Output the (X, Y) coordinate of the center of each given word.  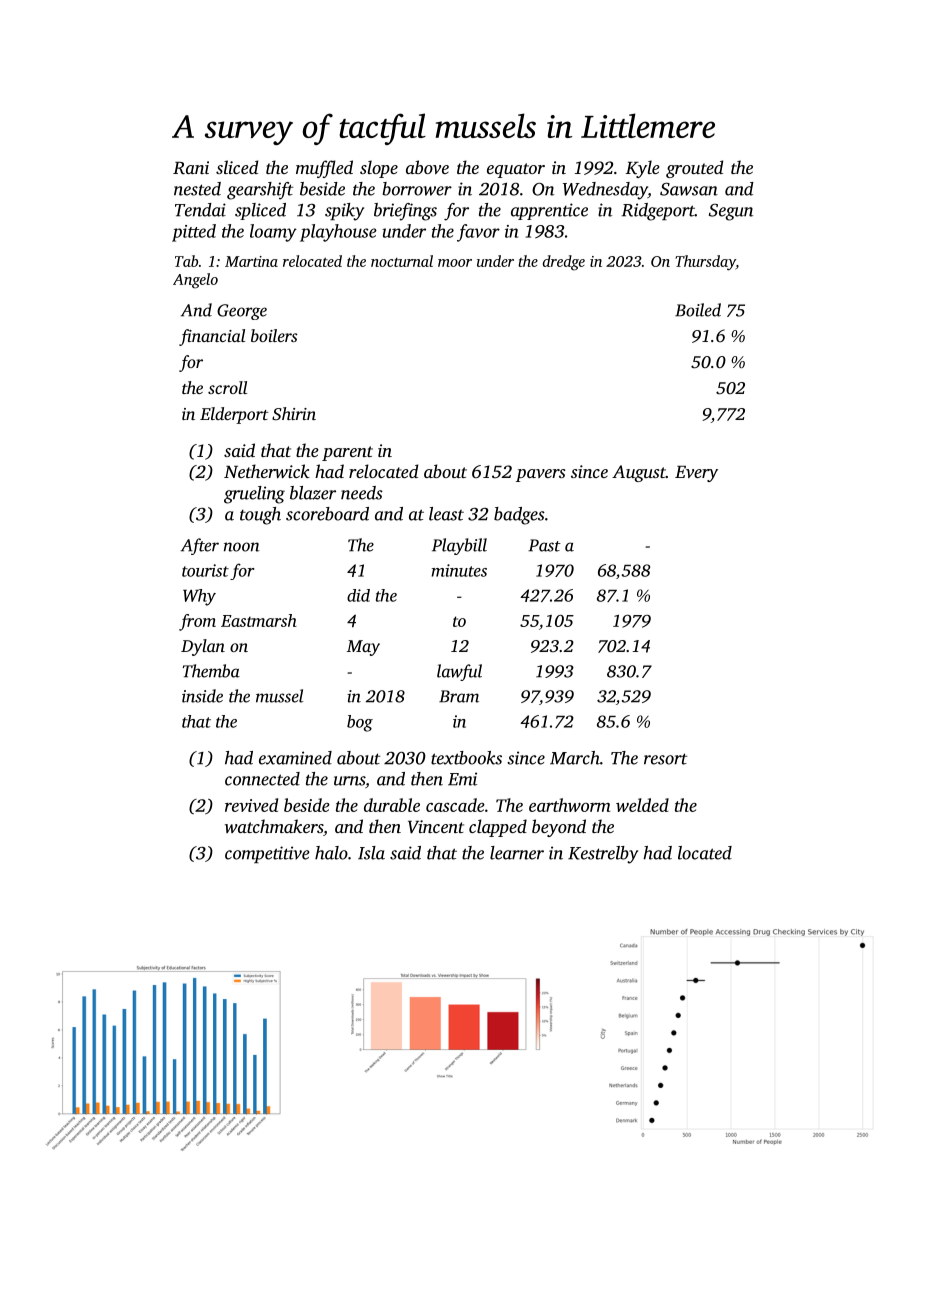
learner (517, 853)
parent (347, 453)
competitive (267, 854)
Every (696, 474)
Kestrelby (603, 855)
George (242, 312)
